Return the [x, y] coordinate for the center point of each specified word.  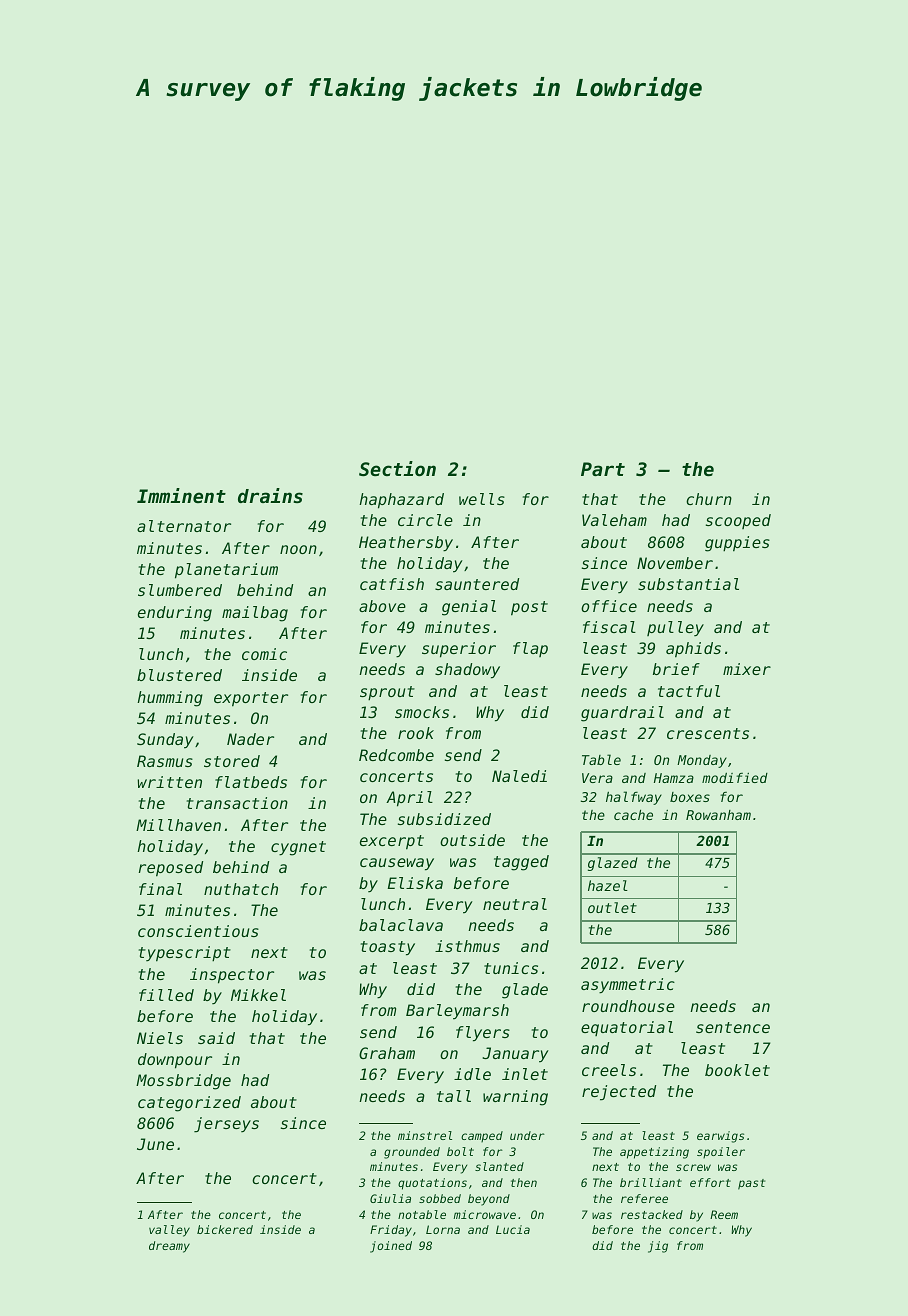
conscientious [198, 931]
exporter [251, 699]
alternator [184, 526]
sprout [387, 693]
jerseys [226, 1125]
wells [482, 499]
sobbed [440, 1198]
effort [710, 1182]
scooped [738, 521]
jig [658, 1247]
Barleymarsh [457, 1012]
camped [482, 1136]
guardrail [622, 714]
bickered [225, 1229]
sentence [733, 1027]
